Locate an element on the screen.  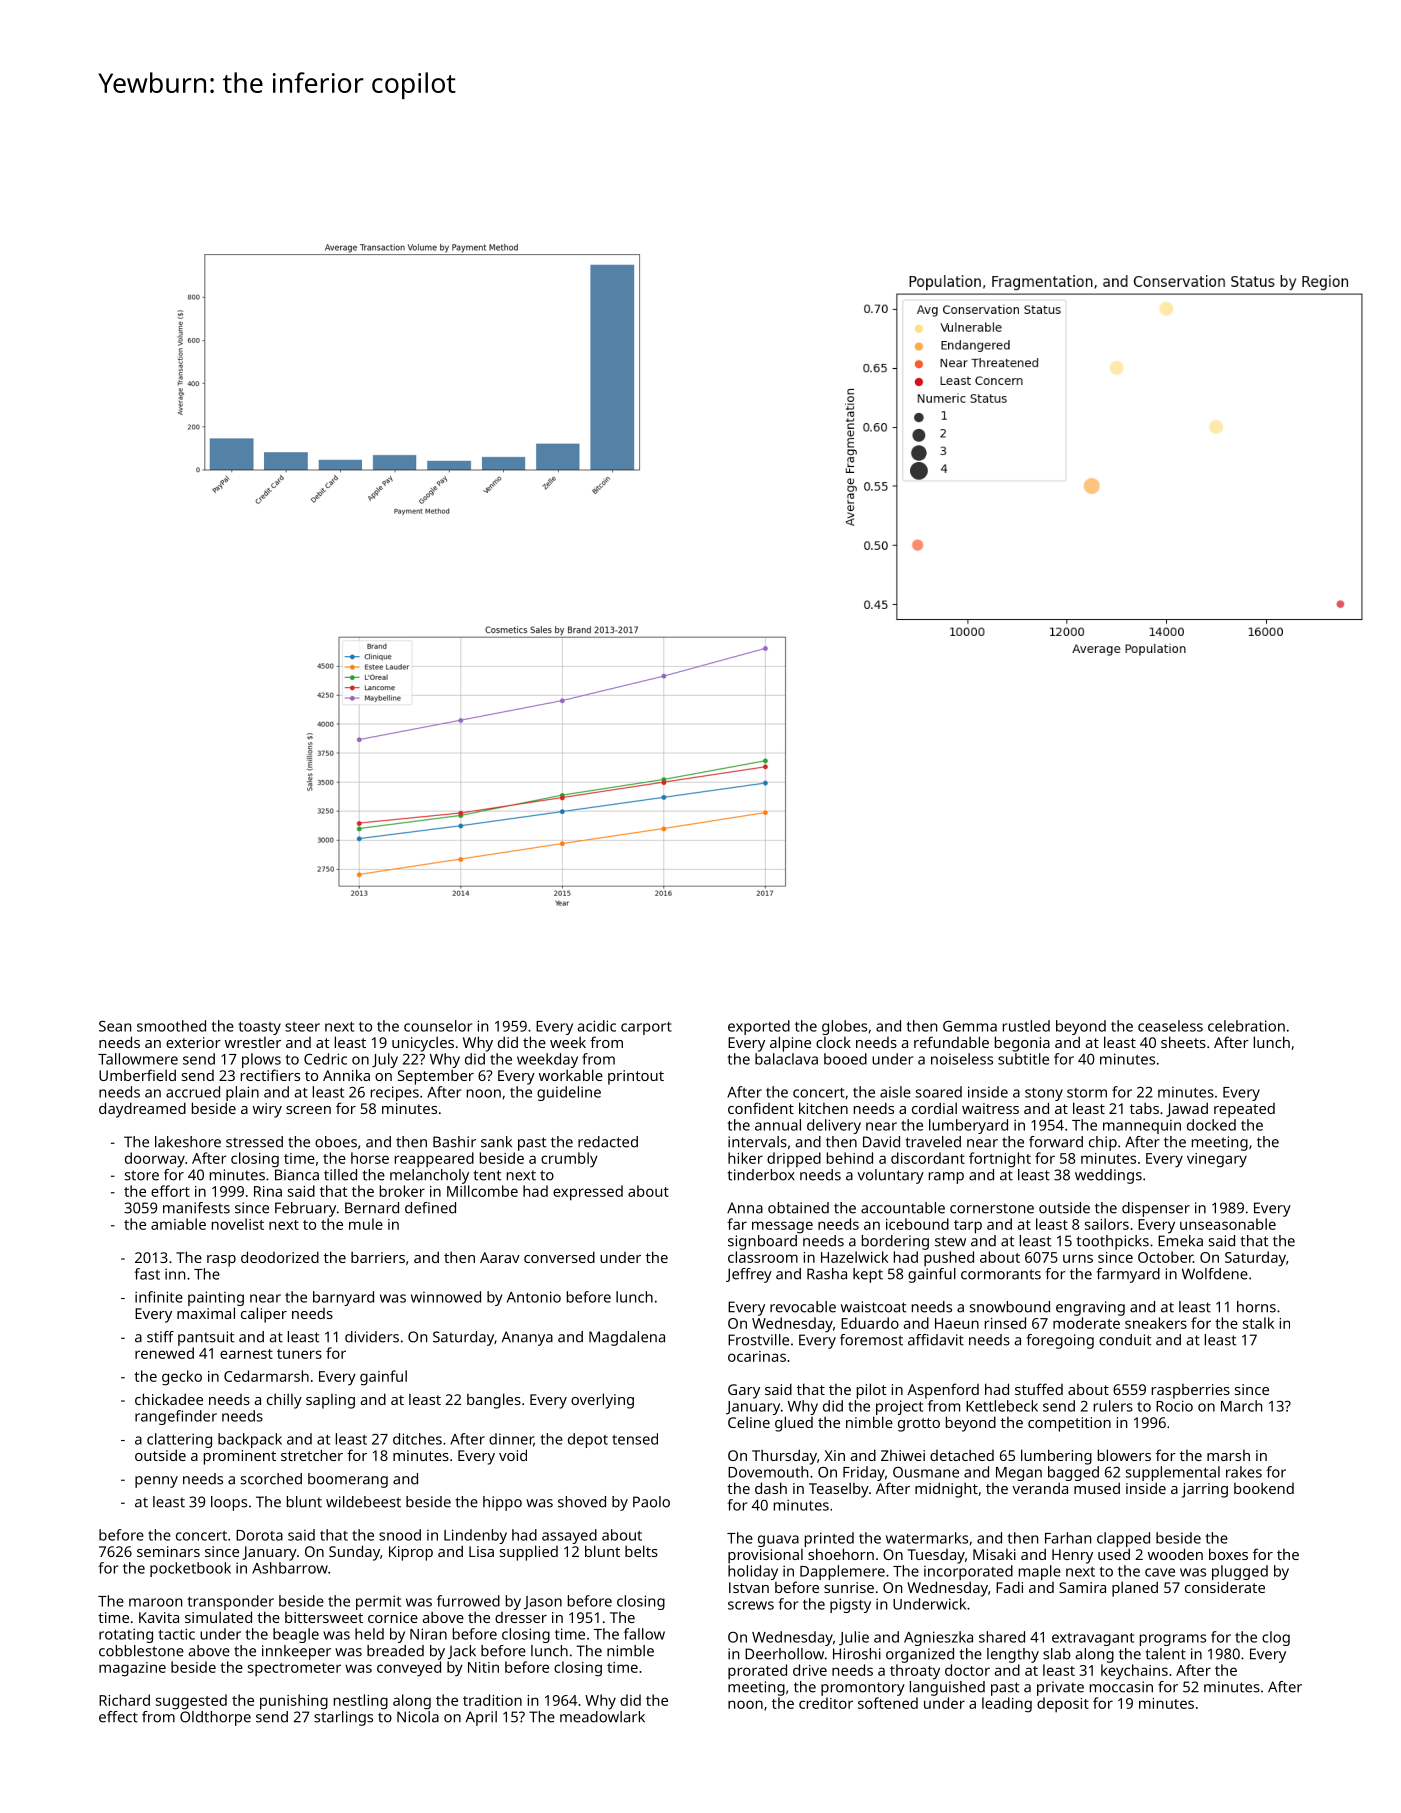
starlings is located at coordinates (343, 1718).
